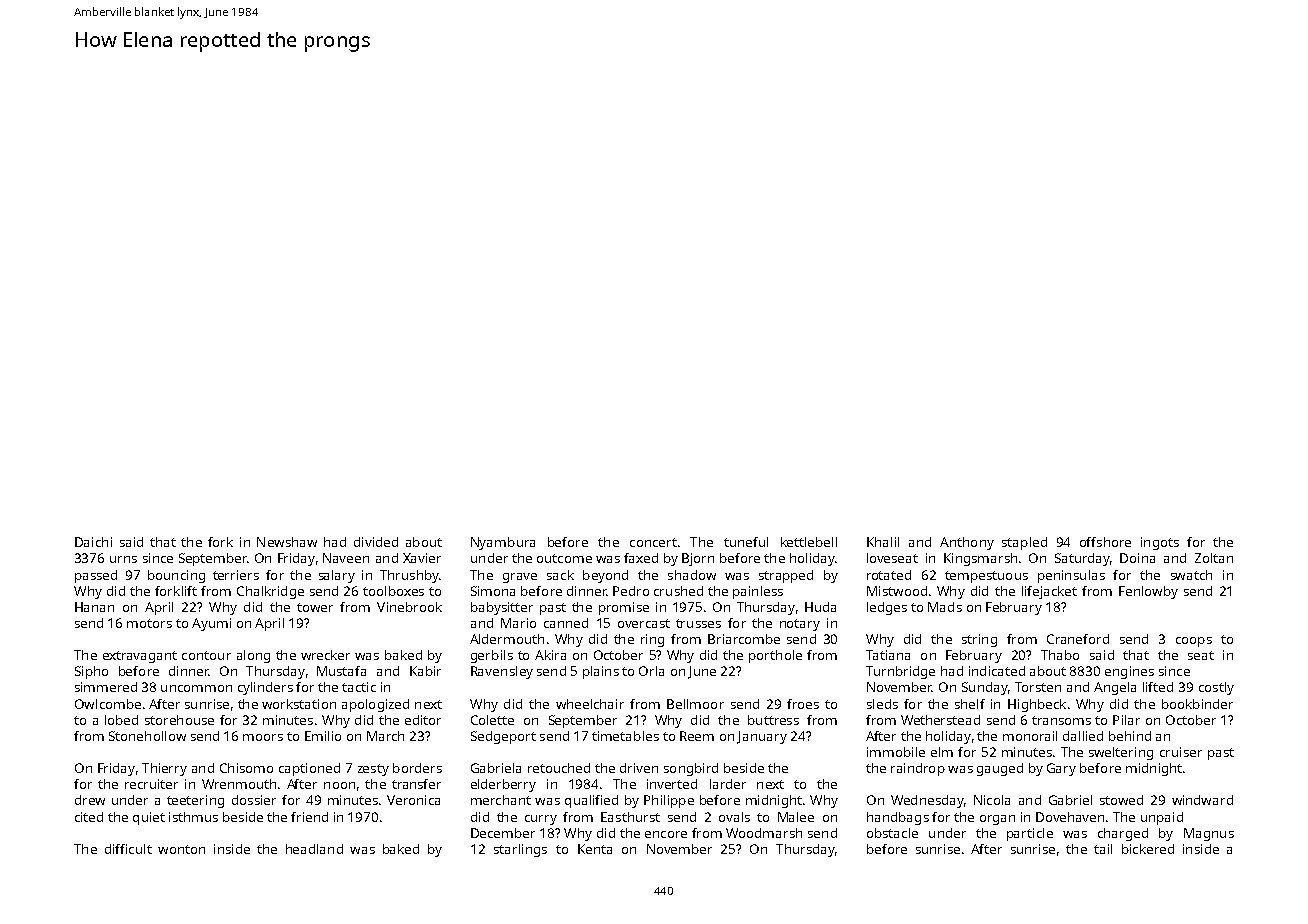  Describe the element at coordinates (314, 849) in the screenshot. I see `headland` at that location.
